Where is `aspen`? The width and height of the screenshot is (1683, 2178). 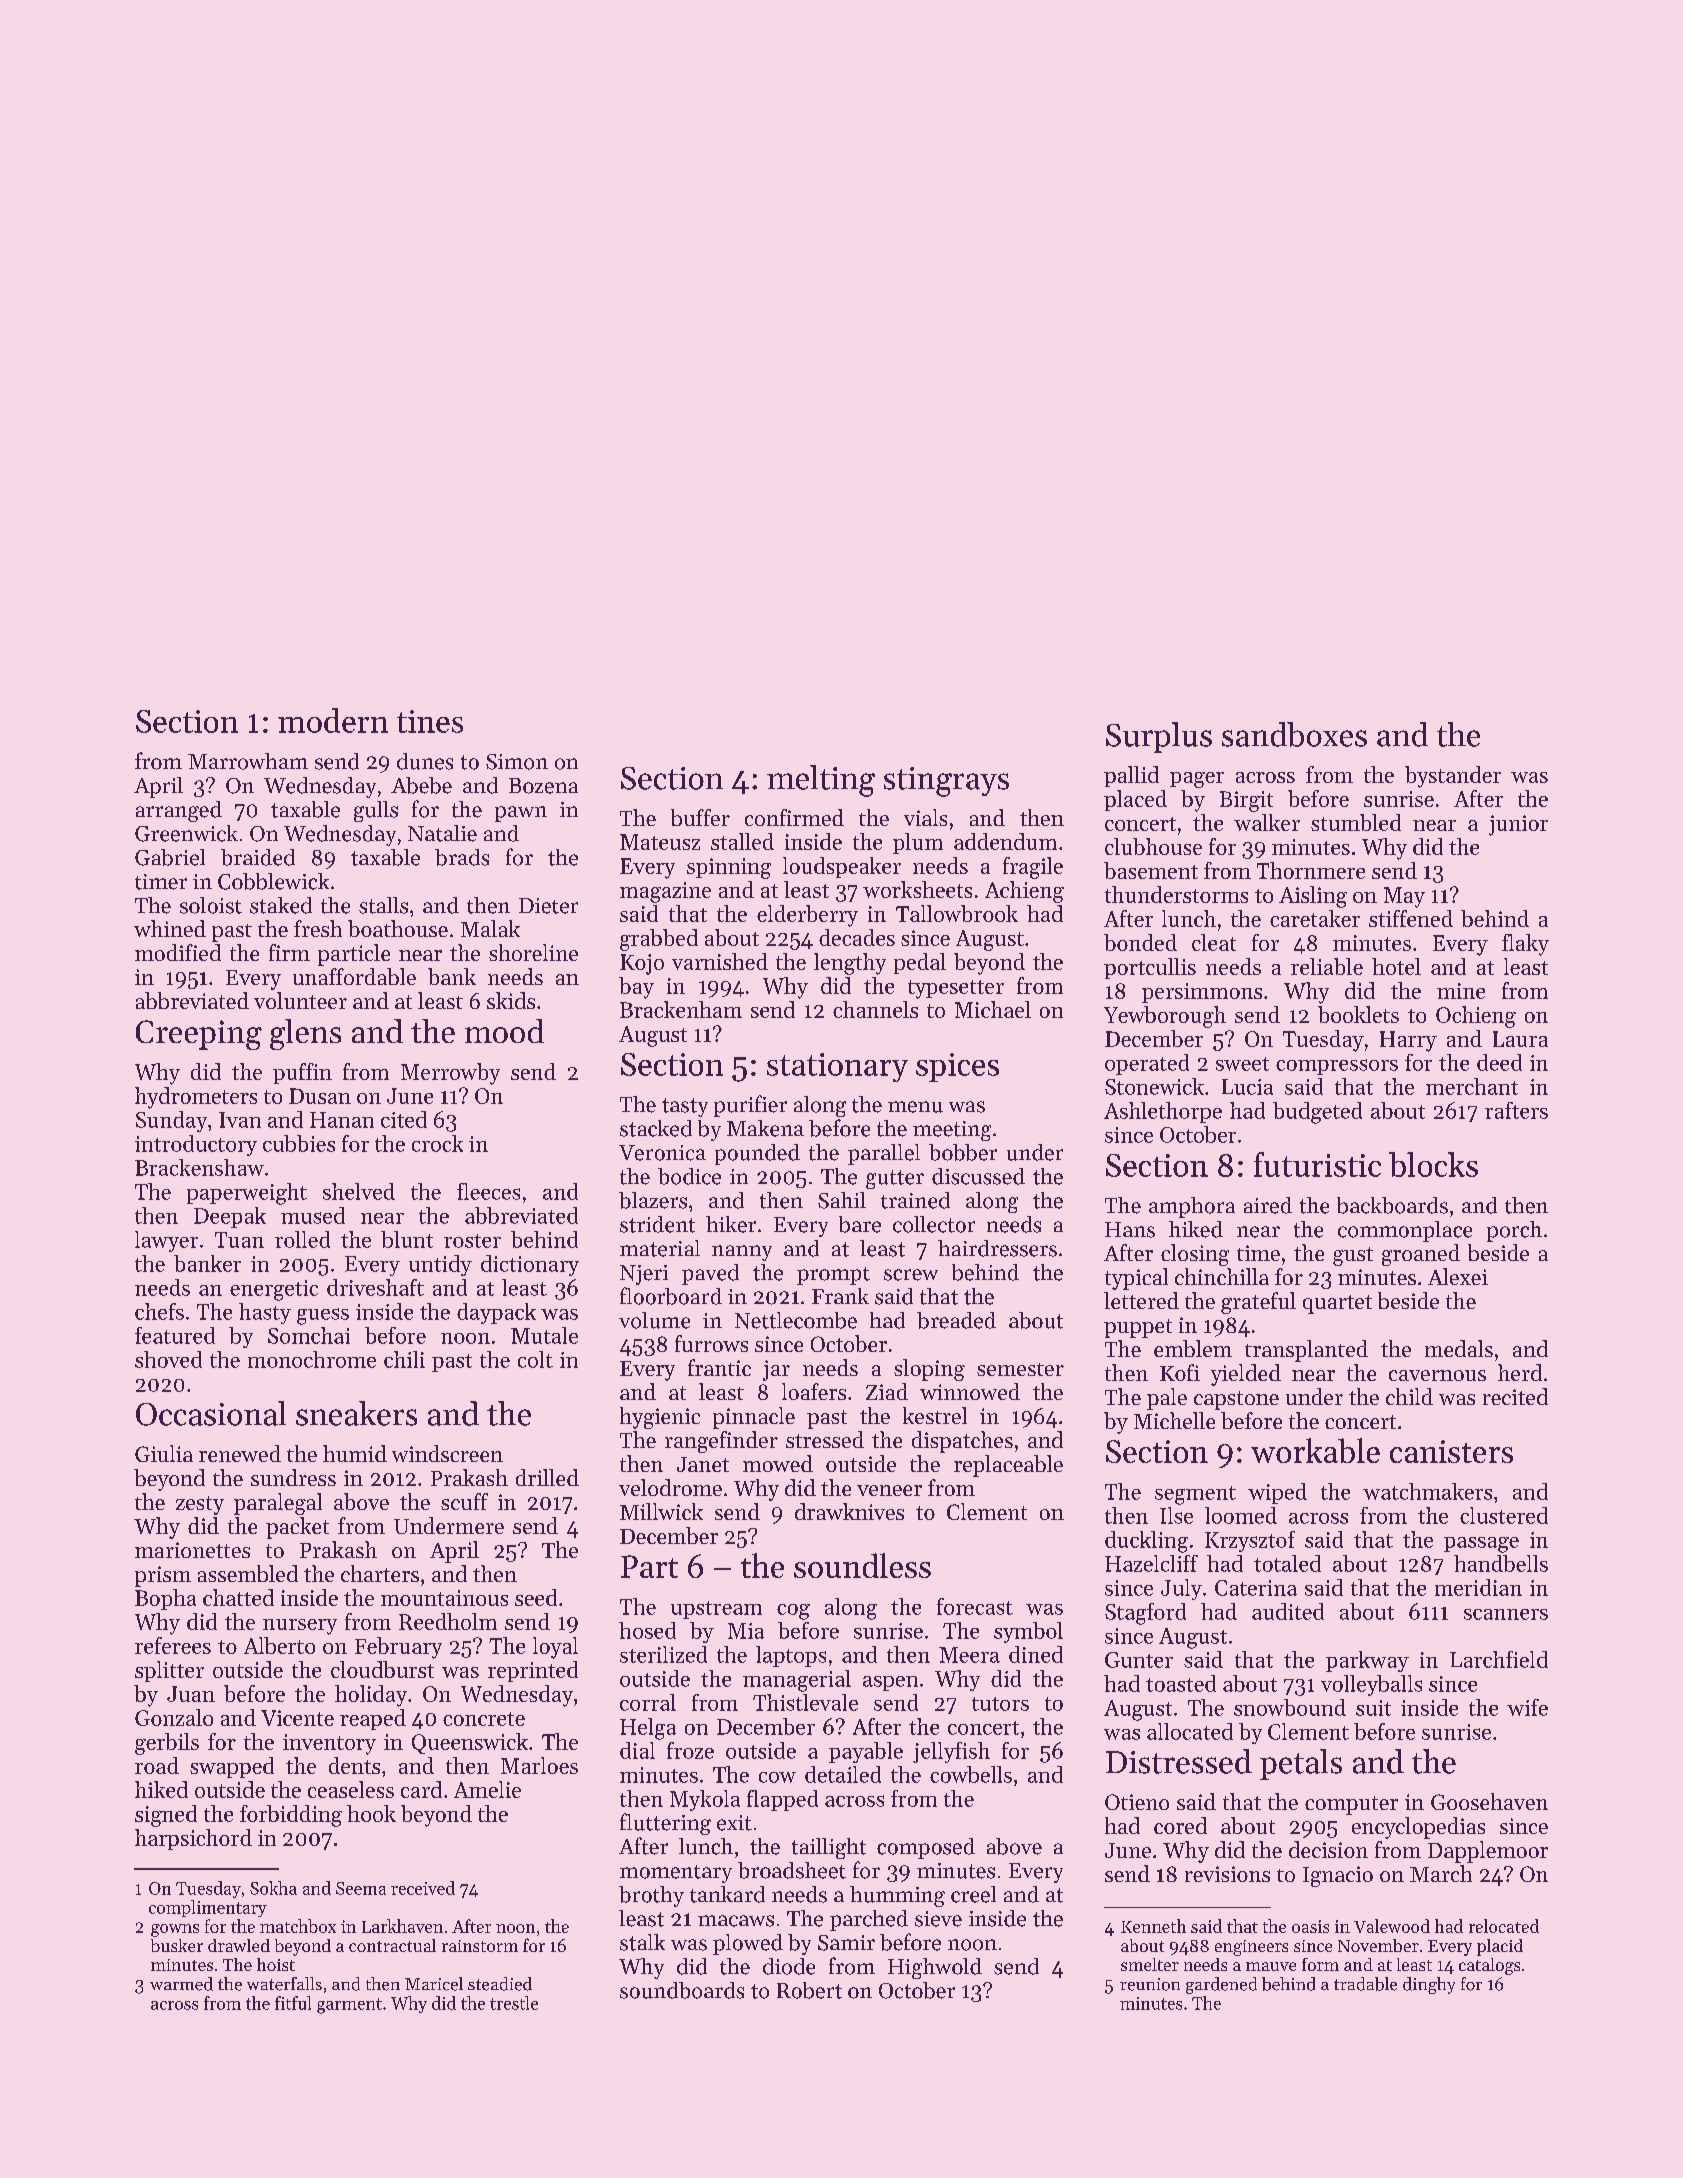 aspen is located at coordinates (890, 1683).
